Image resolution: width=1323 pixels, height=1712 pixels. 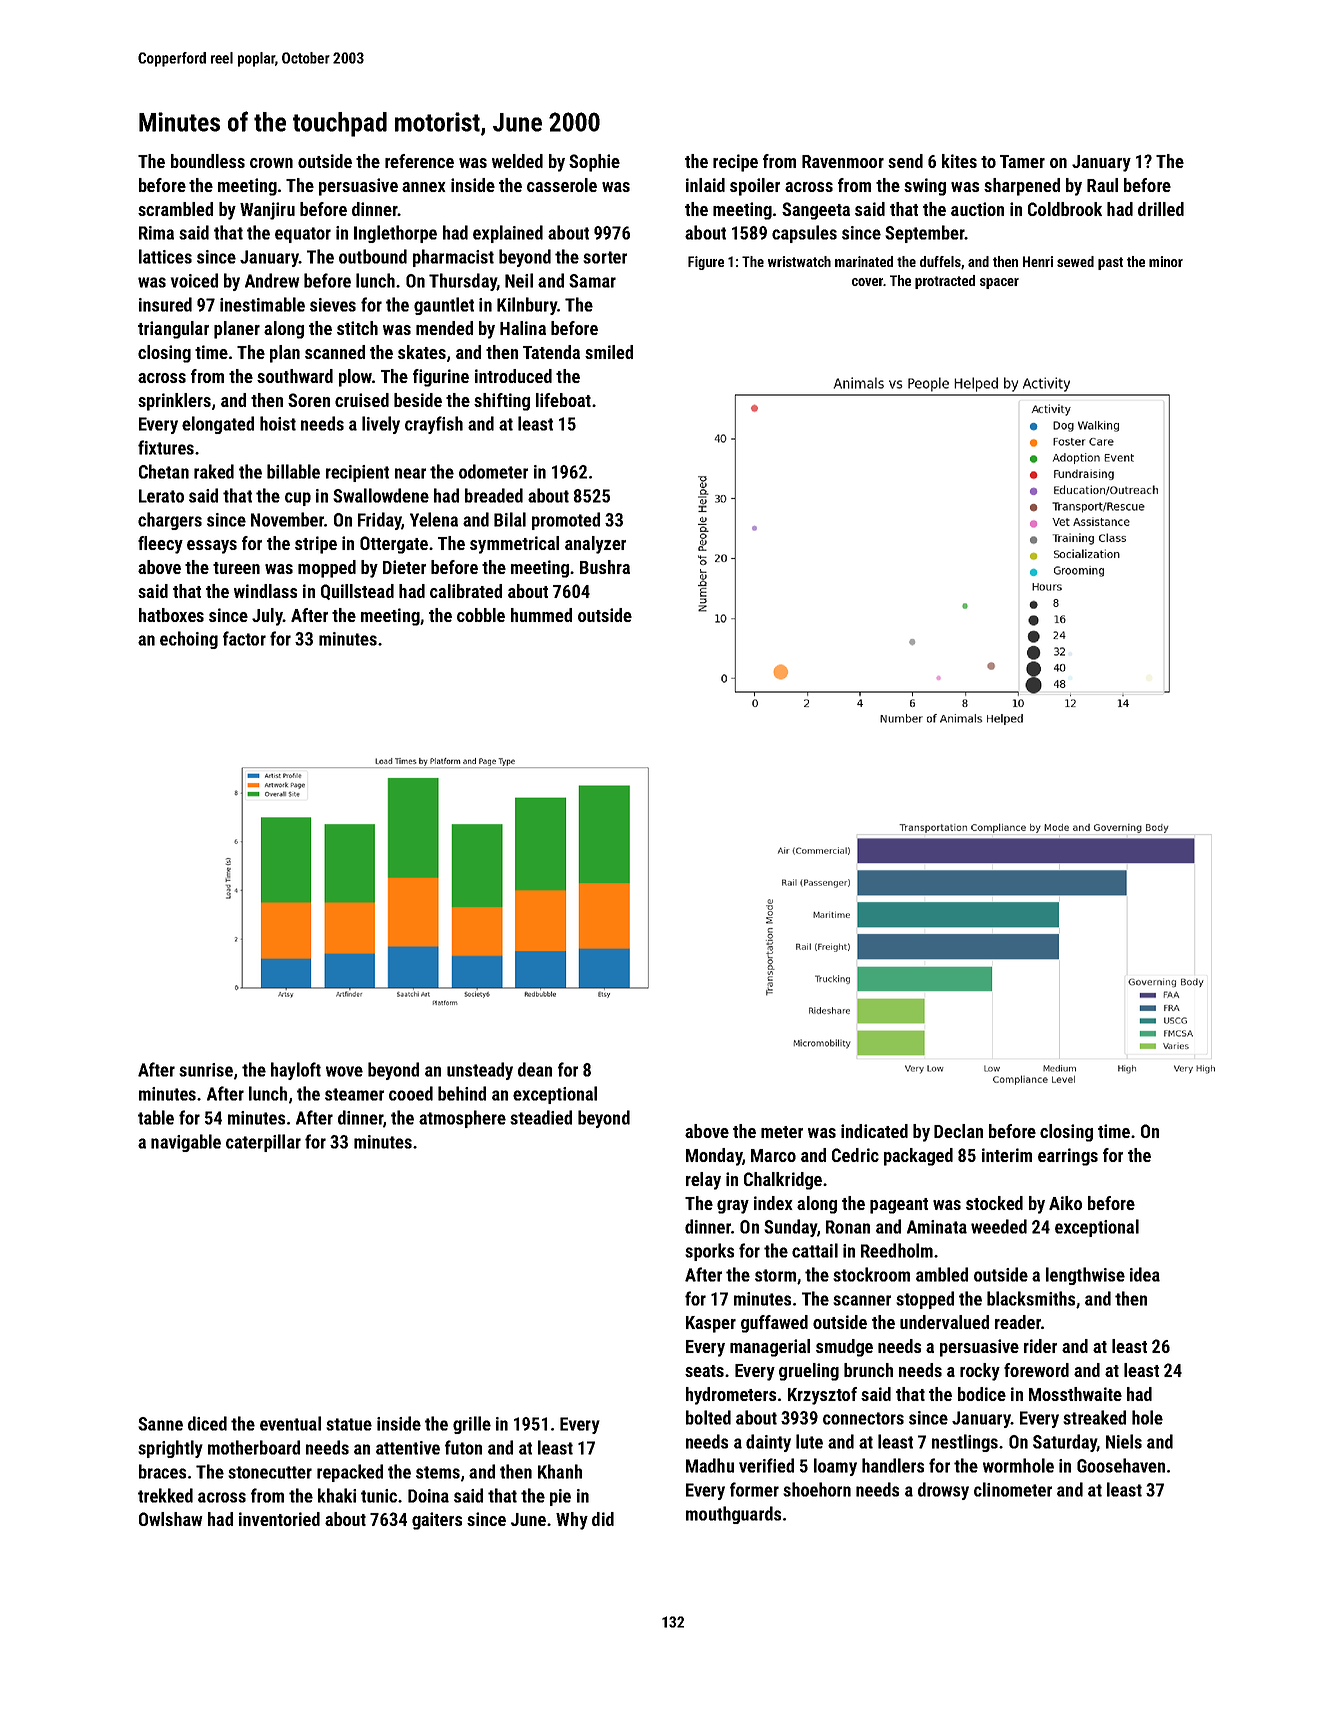 What do you see at coordinates (271, 163) in the image?
I see `crown` at bounding box center [271, 163].
